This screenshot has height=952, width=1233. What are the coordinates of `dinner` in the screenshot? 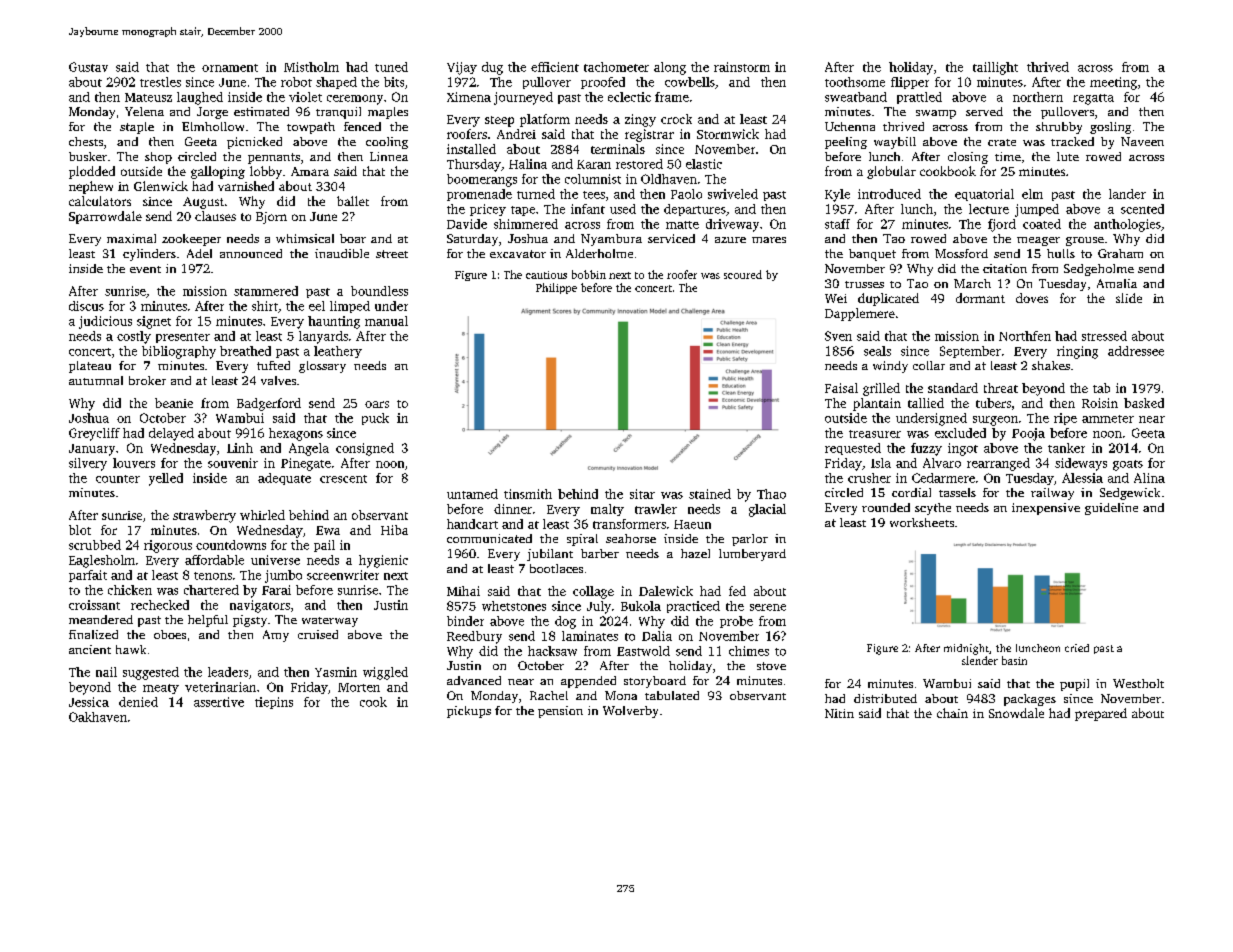 It's located at (513, 509).
